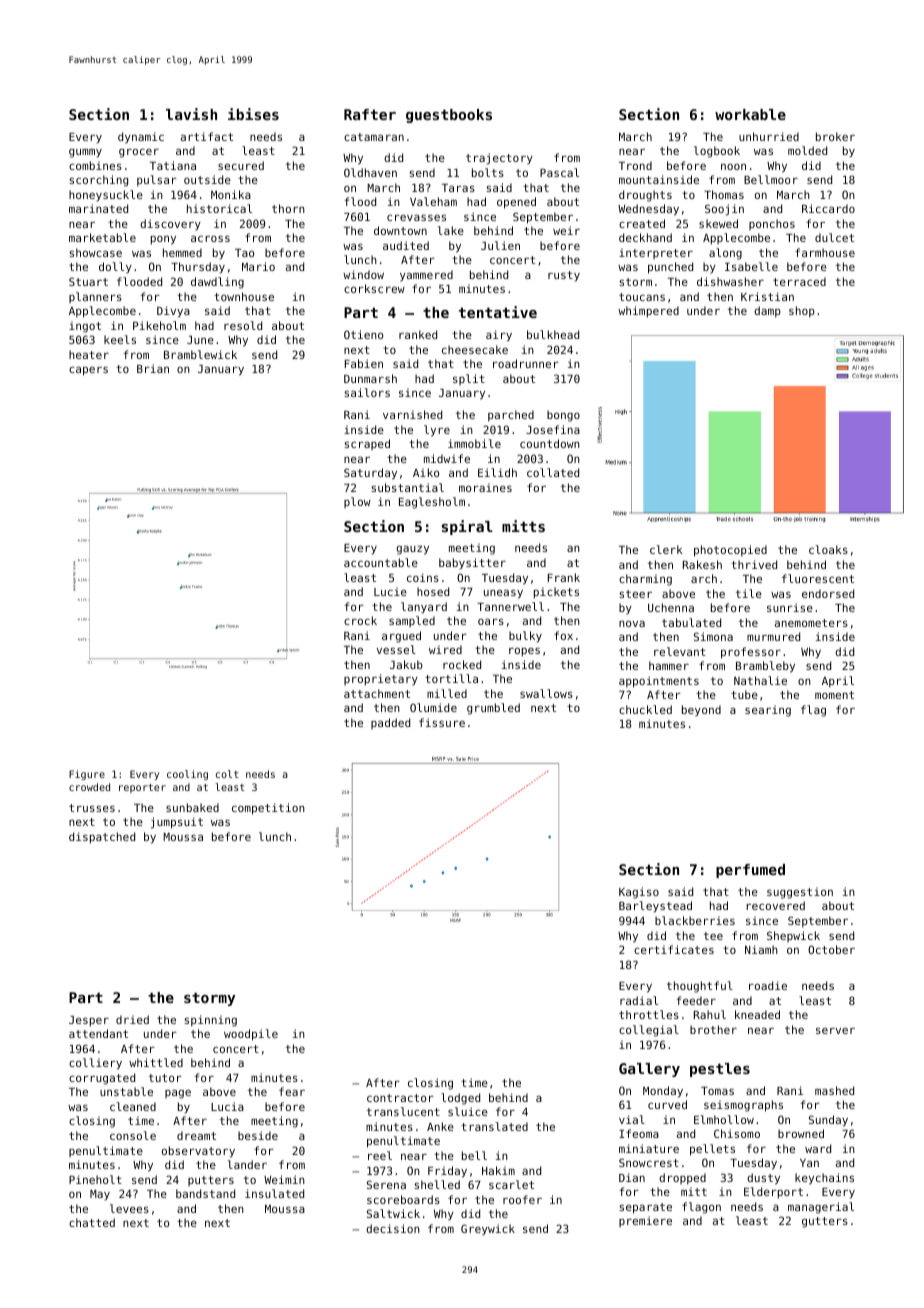  I want to click on workable, so click(750, 114).
